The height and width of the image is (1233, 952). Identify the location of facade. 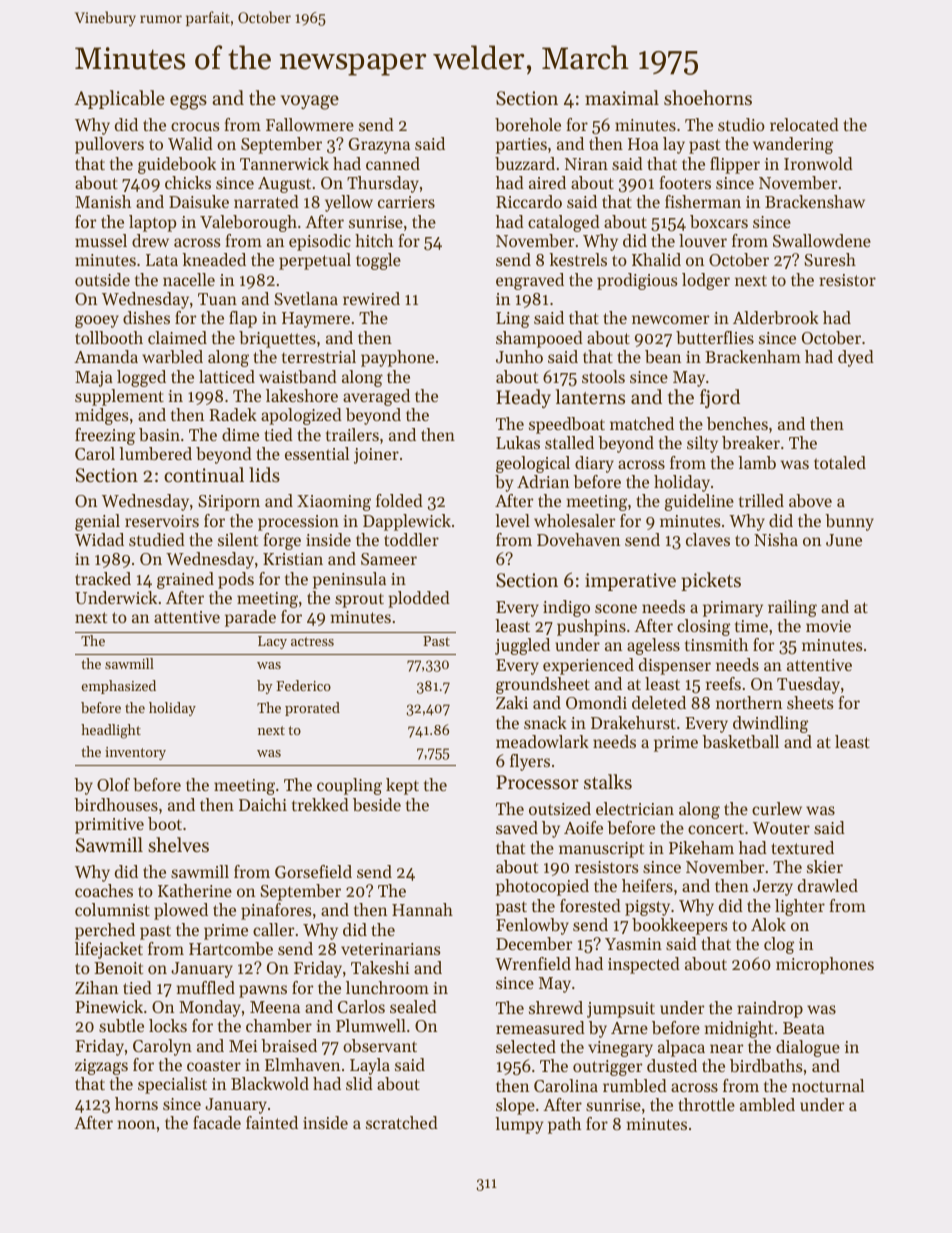
(217, 1122).
